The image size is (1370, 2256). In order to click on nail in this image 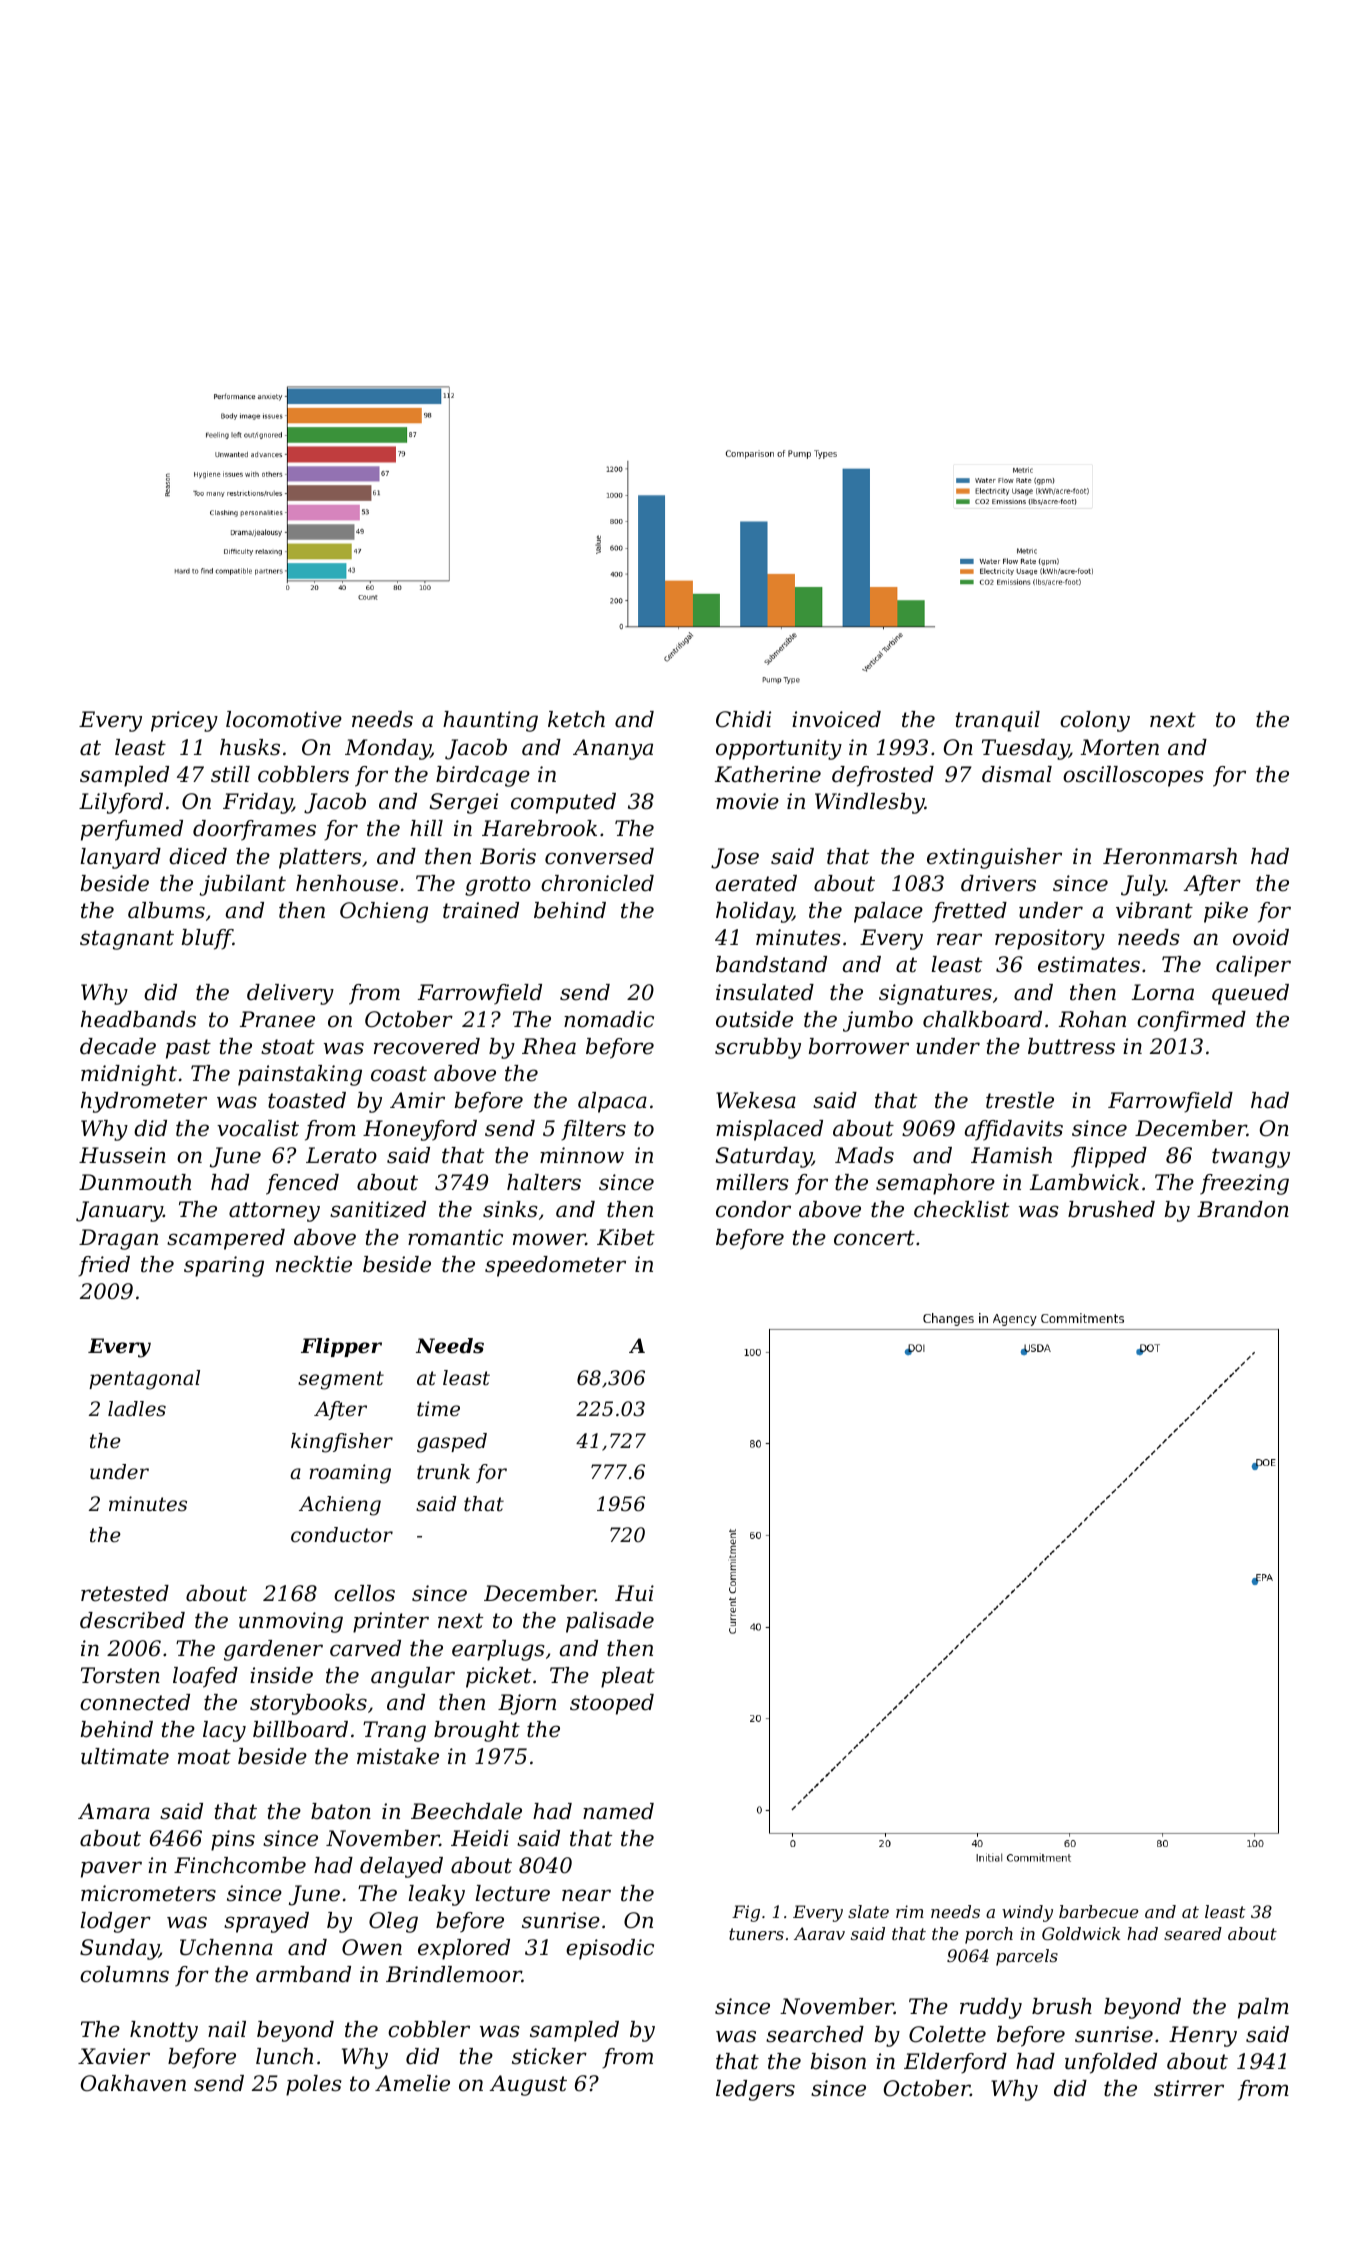, I will do `click(227, 2029)`.
